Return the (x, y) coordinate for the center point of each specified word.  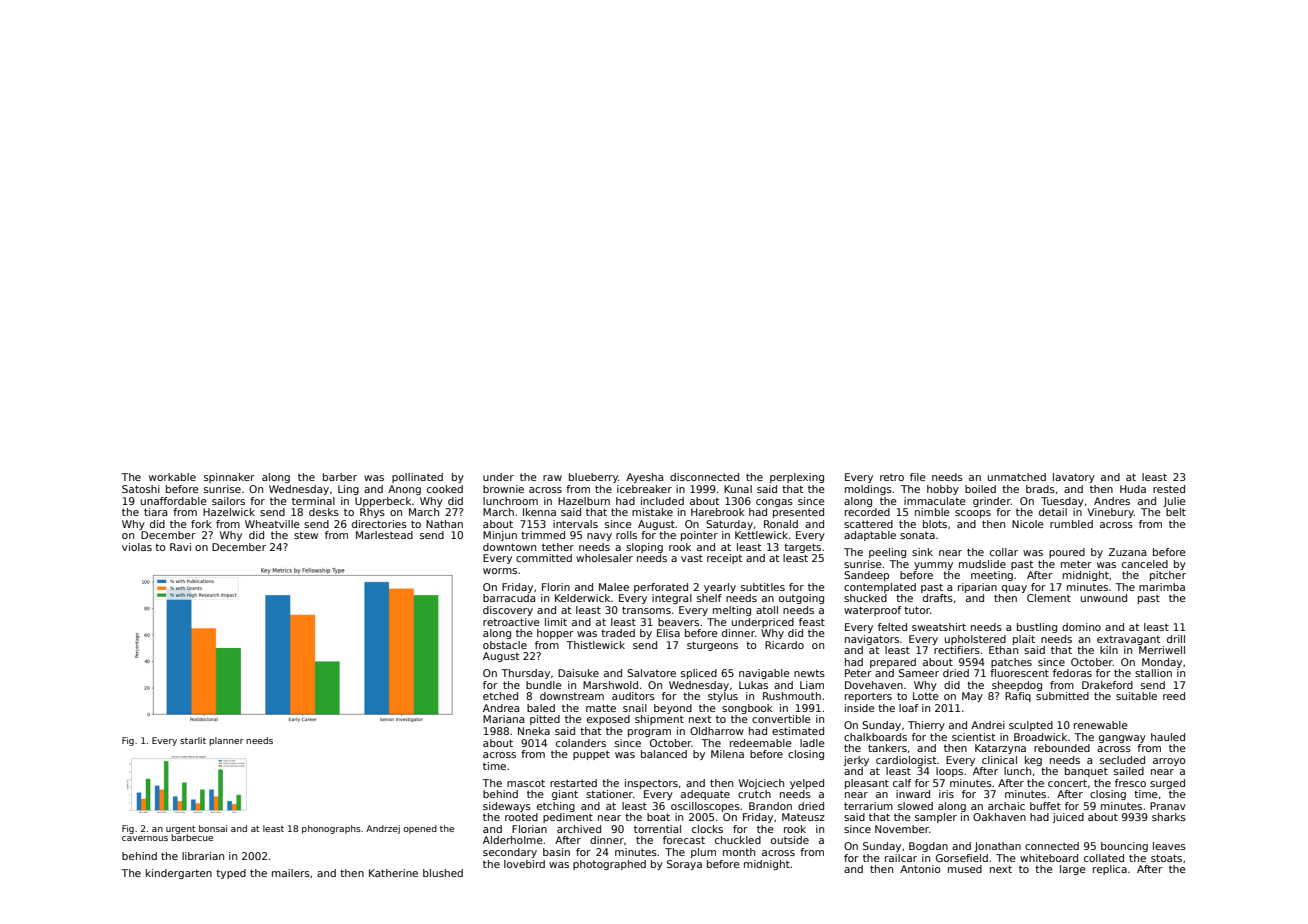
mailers (291, 873)
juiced (1068, 818)
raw (552, 478)
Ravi (180, 547)
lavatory (1074, 478)
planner (226, 741)
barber (340, 477)
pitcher (1168, 576)
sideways (507, 807)
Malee (614, 587)
